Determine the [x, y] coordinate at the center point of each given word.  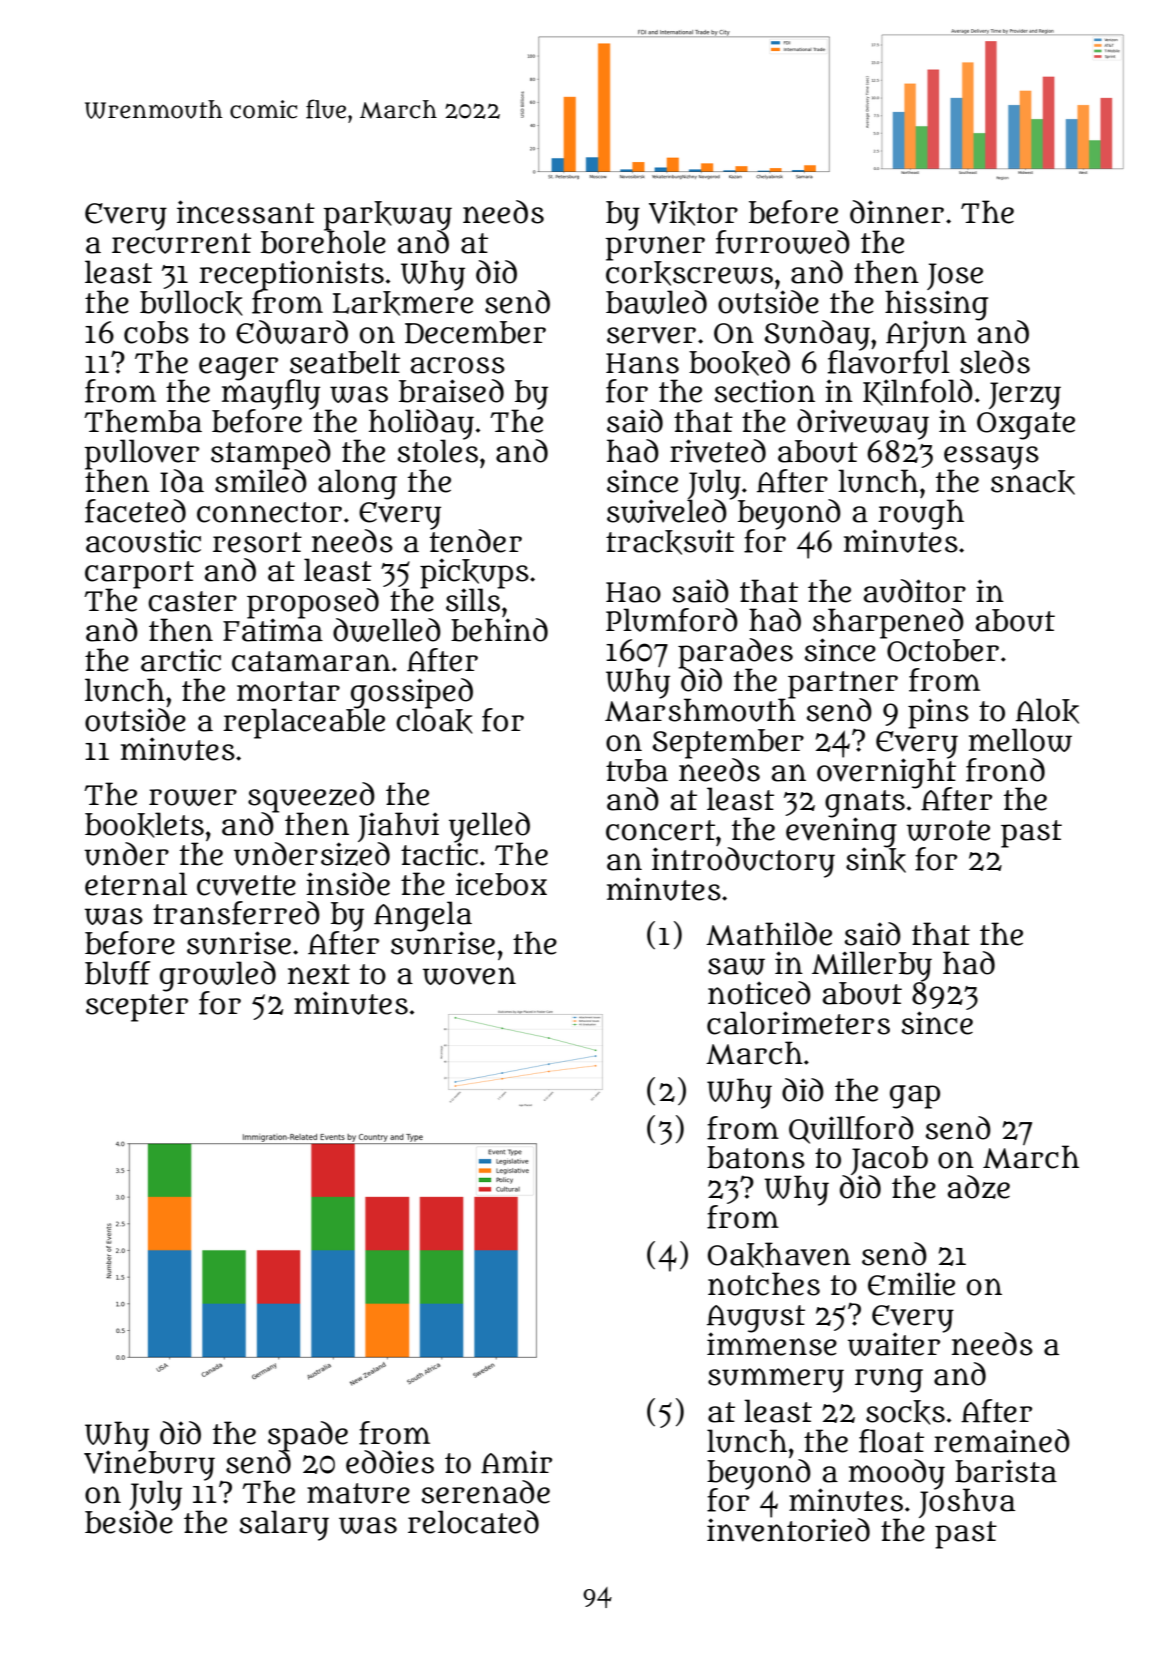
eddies [390, 1462]
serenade [486, 1492]
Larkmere [403, 303]
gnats [865, 804]
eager [238, 369]
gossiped [412, 693]
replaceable [304, 723]
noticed [759, 993]
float [891, 1441]
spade [308, 1436]
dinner [897, 212]
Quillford [851, 1130]
